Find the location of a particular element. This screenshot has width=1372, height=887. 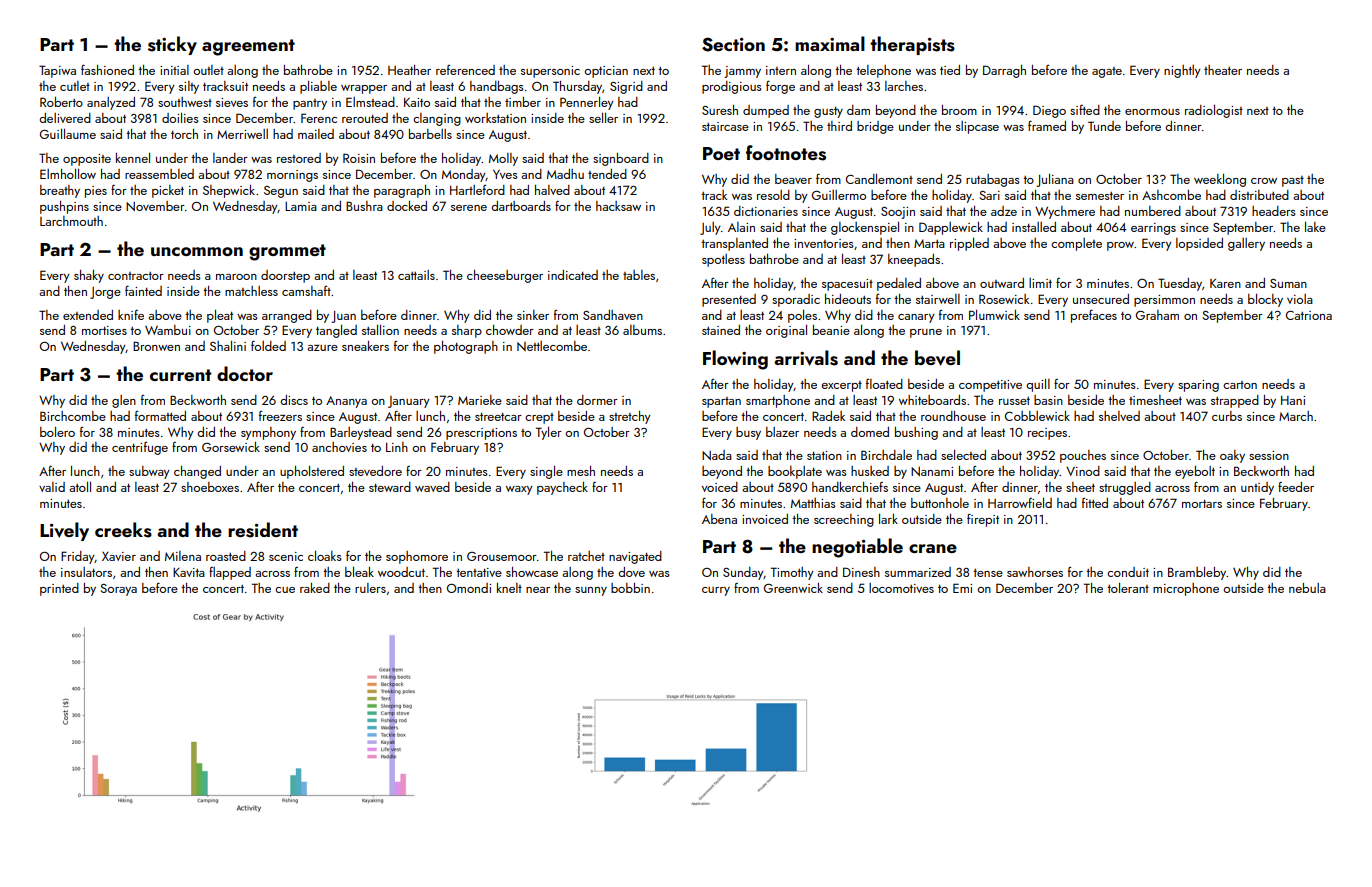

past is located at coordinates (1293, 181).
